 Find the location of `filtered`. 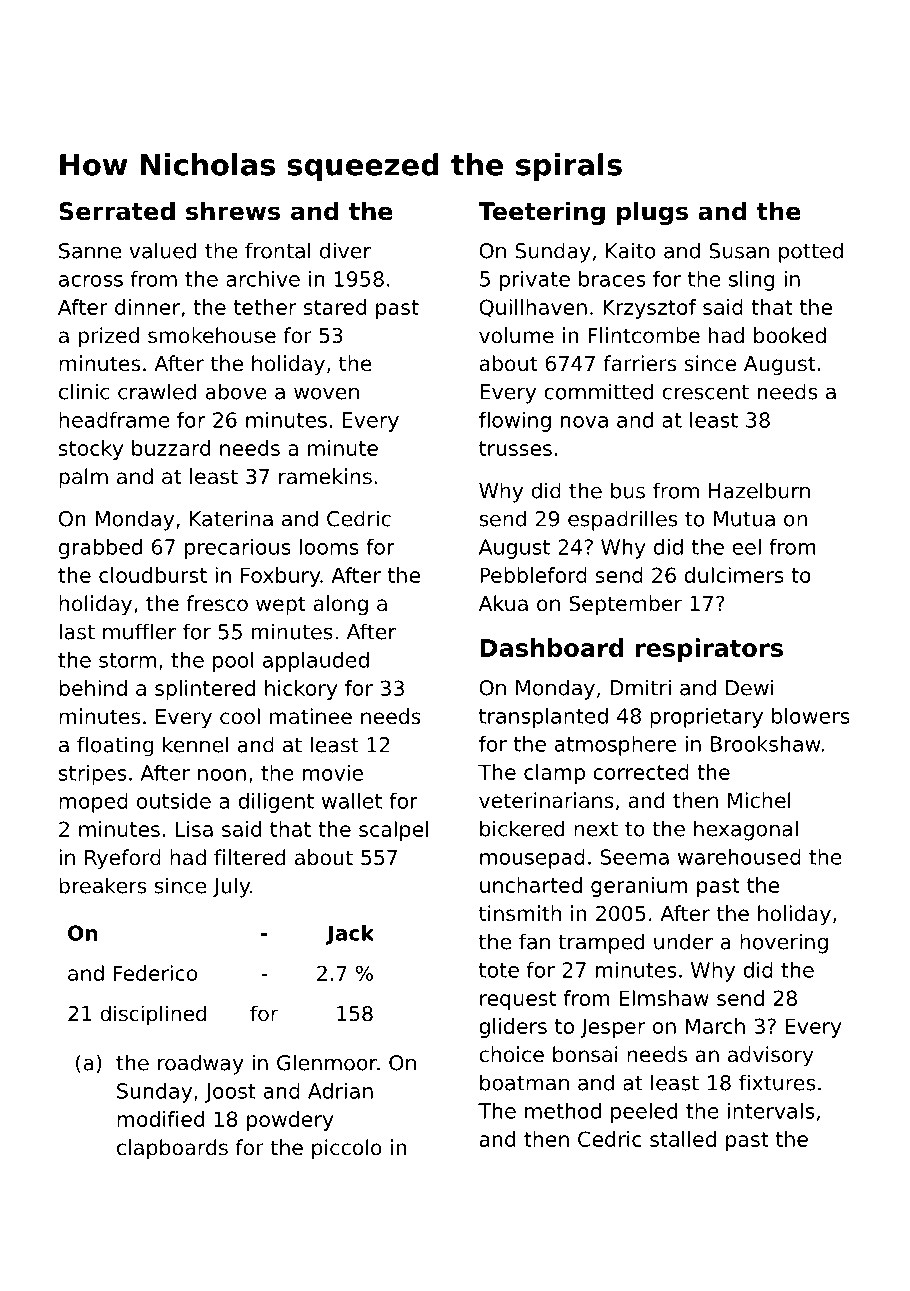

filtered is located at coordinates (249, 857).
